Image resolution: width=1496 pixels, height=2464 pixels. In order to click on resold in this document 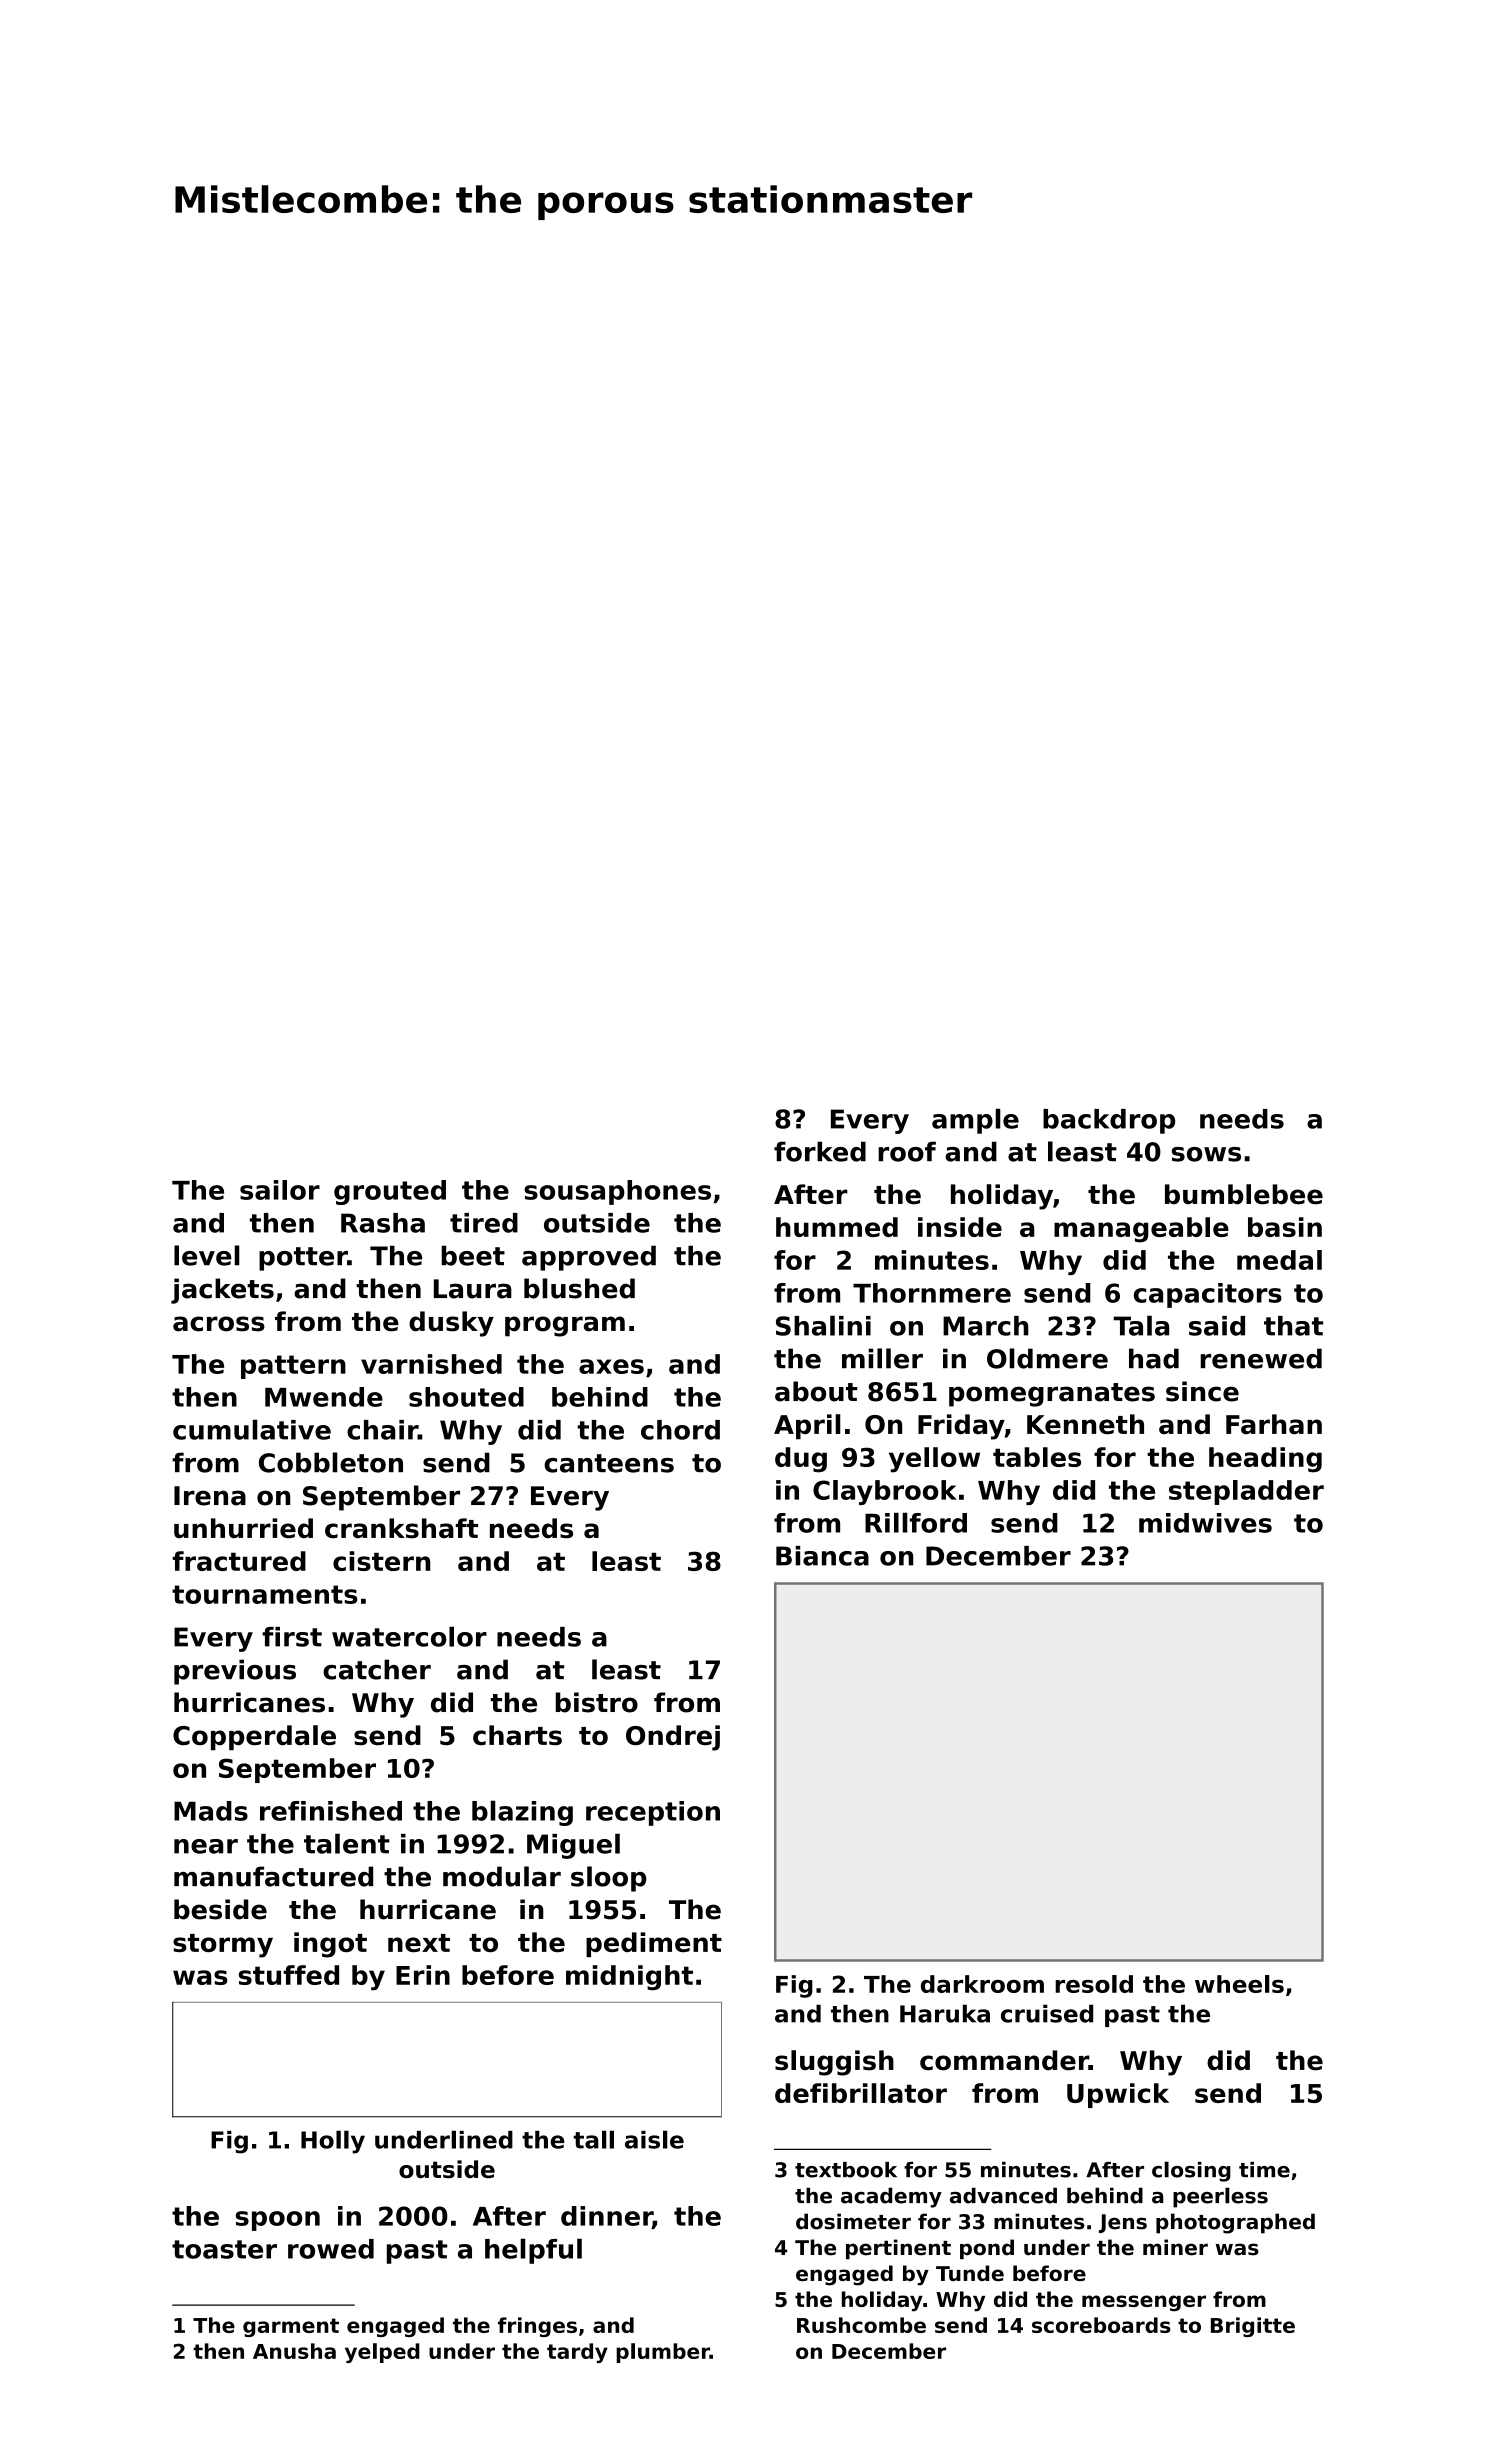, I will do `click(1094, 1984)`.
